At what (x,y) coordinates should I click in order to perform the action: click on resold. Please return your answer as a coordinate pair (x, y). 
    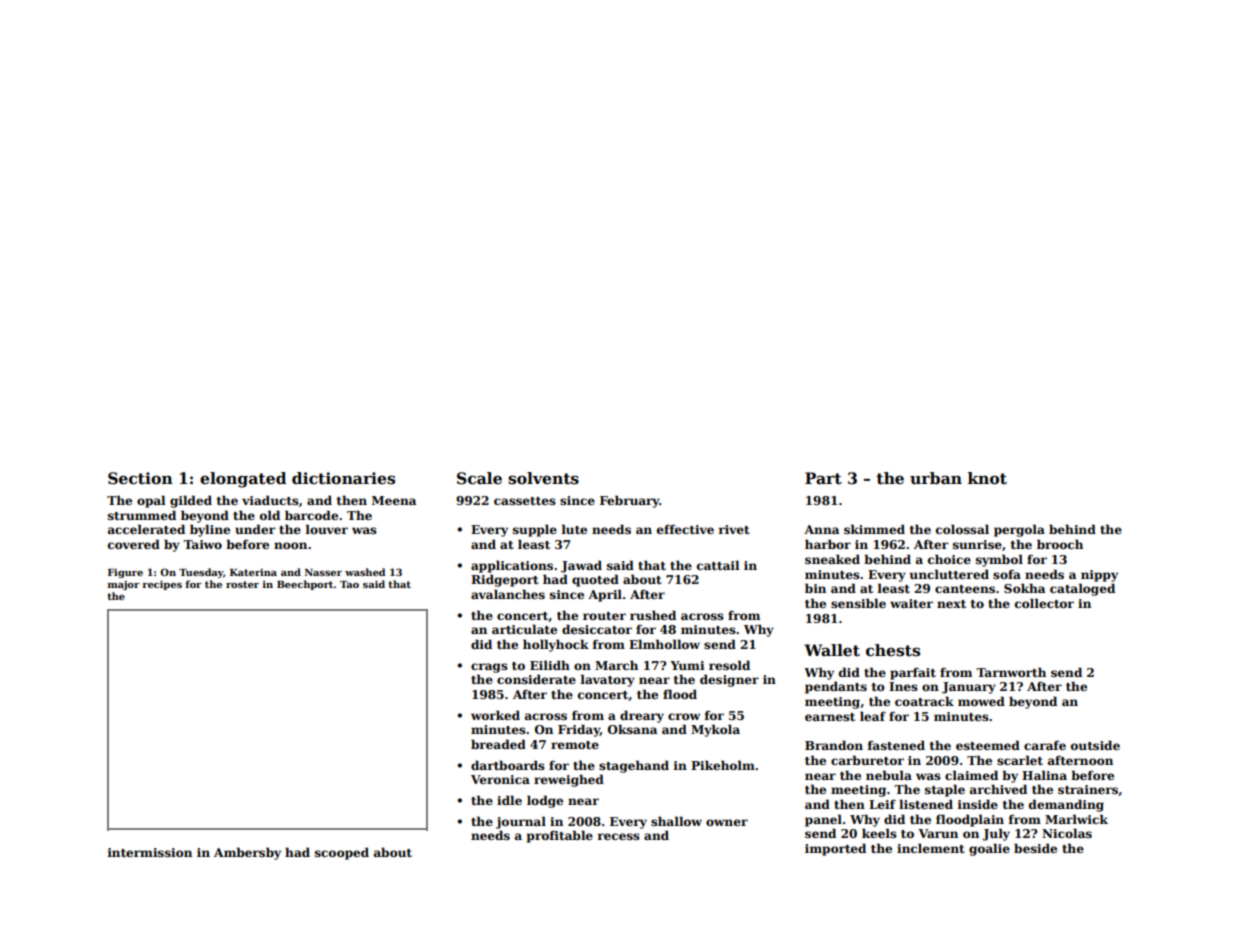
    Looking at the image, I should click on (729, 665).
